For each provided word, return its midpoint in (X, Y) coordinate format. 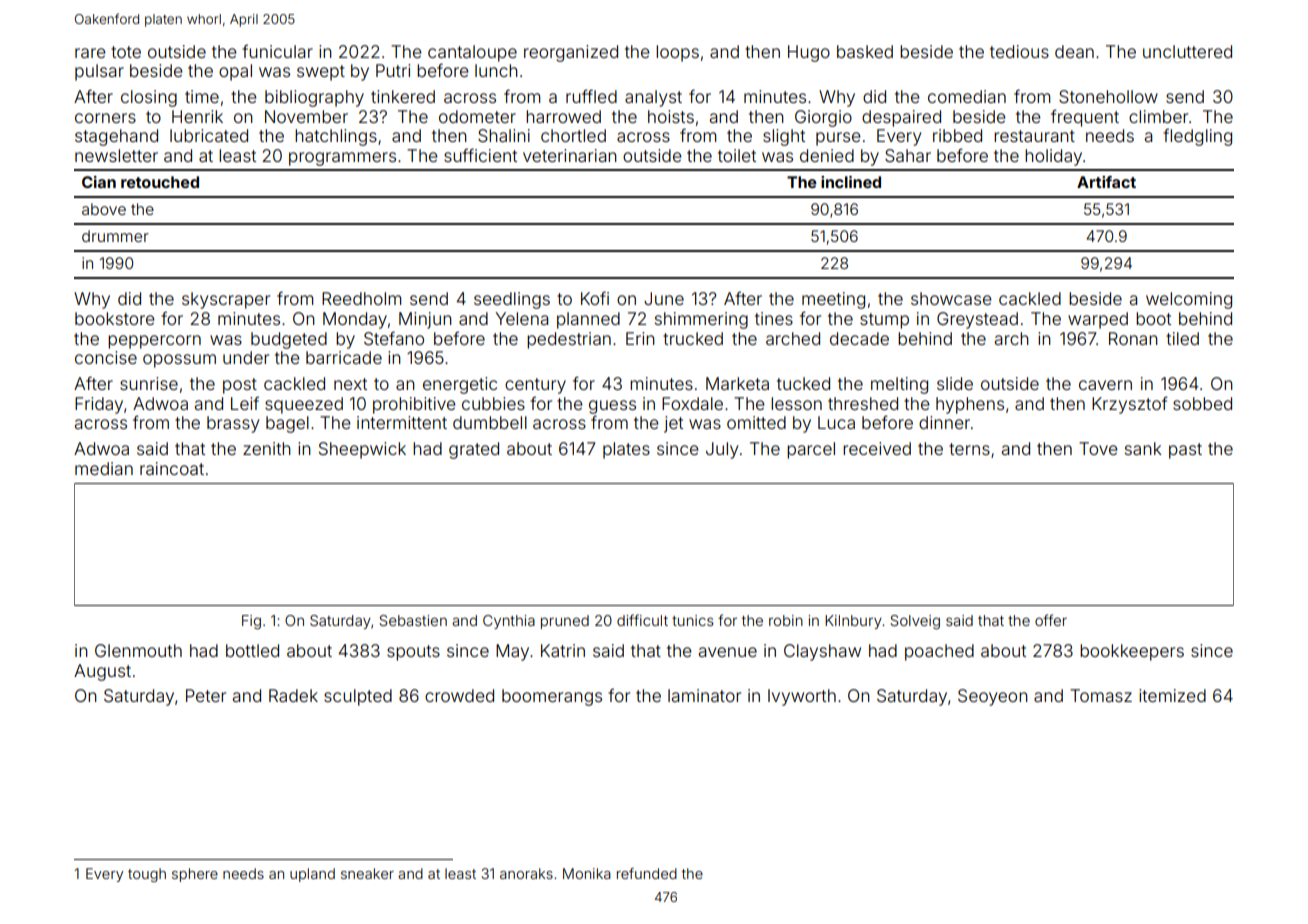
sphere (195, 875)
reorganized (571, 53)
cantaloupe (472, 53)
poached (939, 652)
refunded (647, 873)
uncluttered (1187, 51)
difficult (642, 620)
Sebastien (413, 620)
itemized (1172, 695)
